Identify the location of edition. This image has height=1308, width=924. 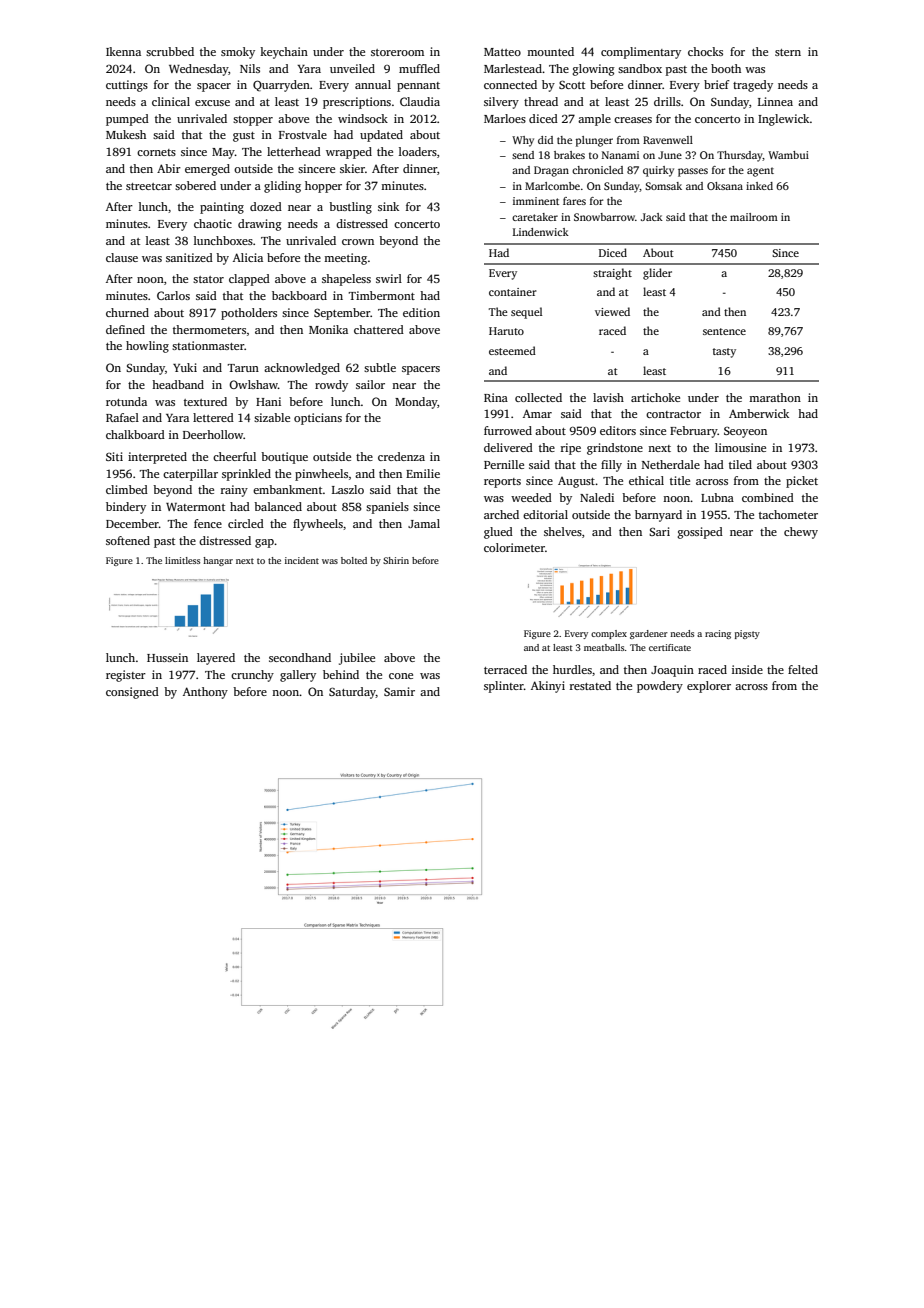
(421, 312).
